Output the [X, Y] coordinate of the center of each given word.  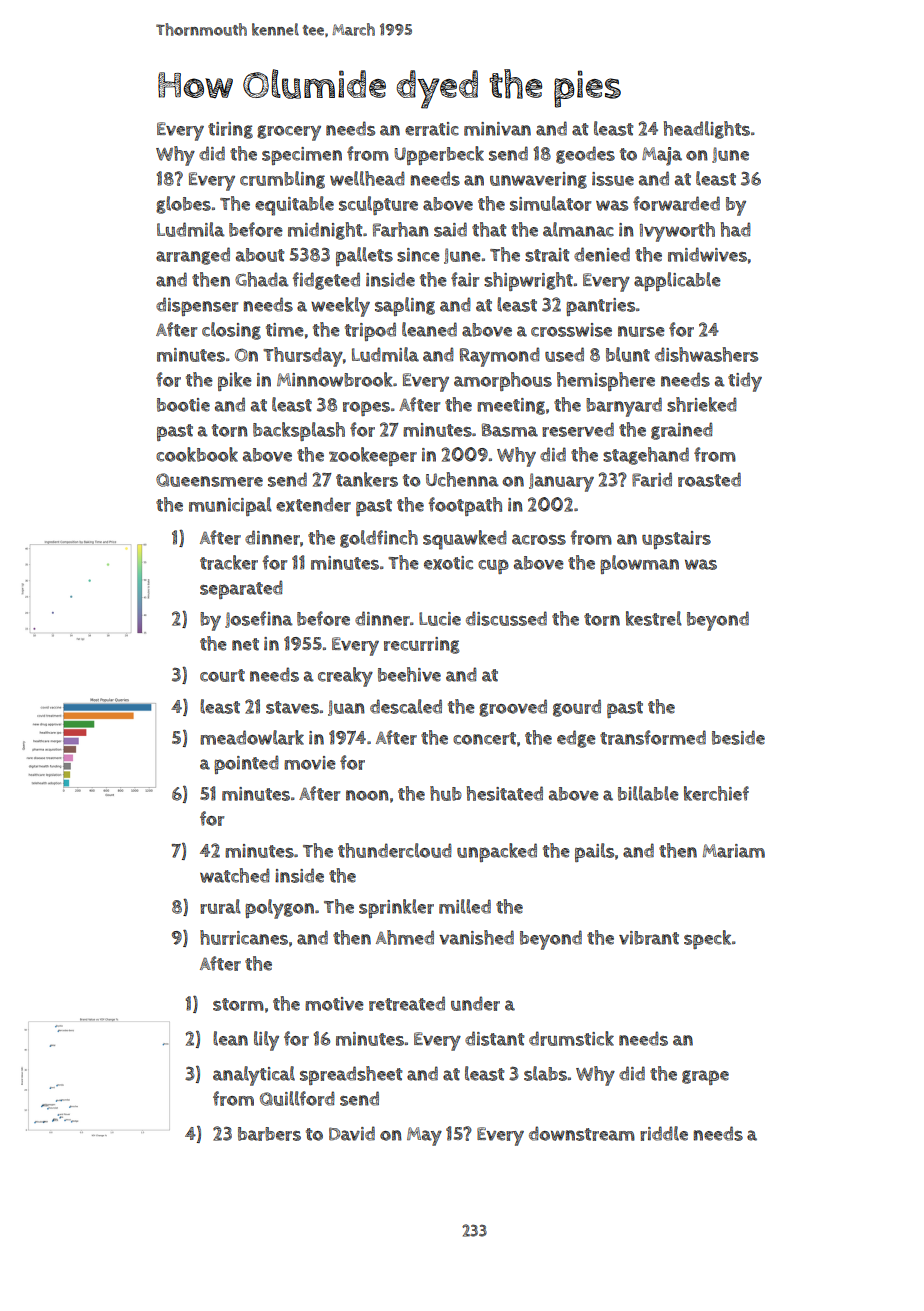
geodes [585, 155]
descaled [406, 706]
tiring [230, 130]
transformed [653, 737]
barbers [269, 1134]
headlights [706, 130]
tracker [229, 562]
